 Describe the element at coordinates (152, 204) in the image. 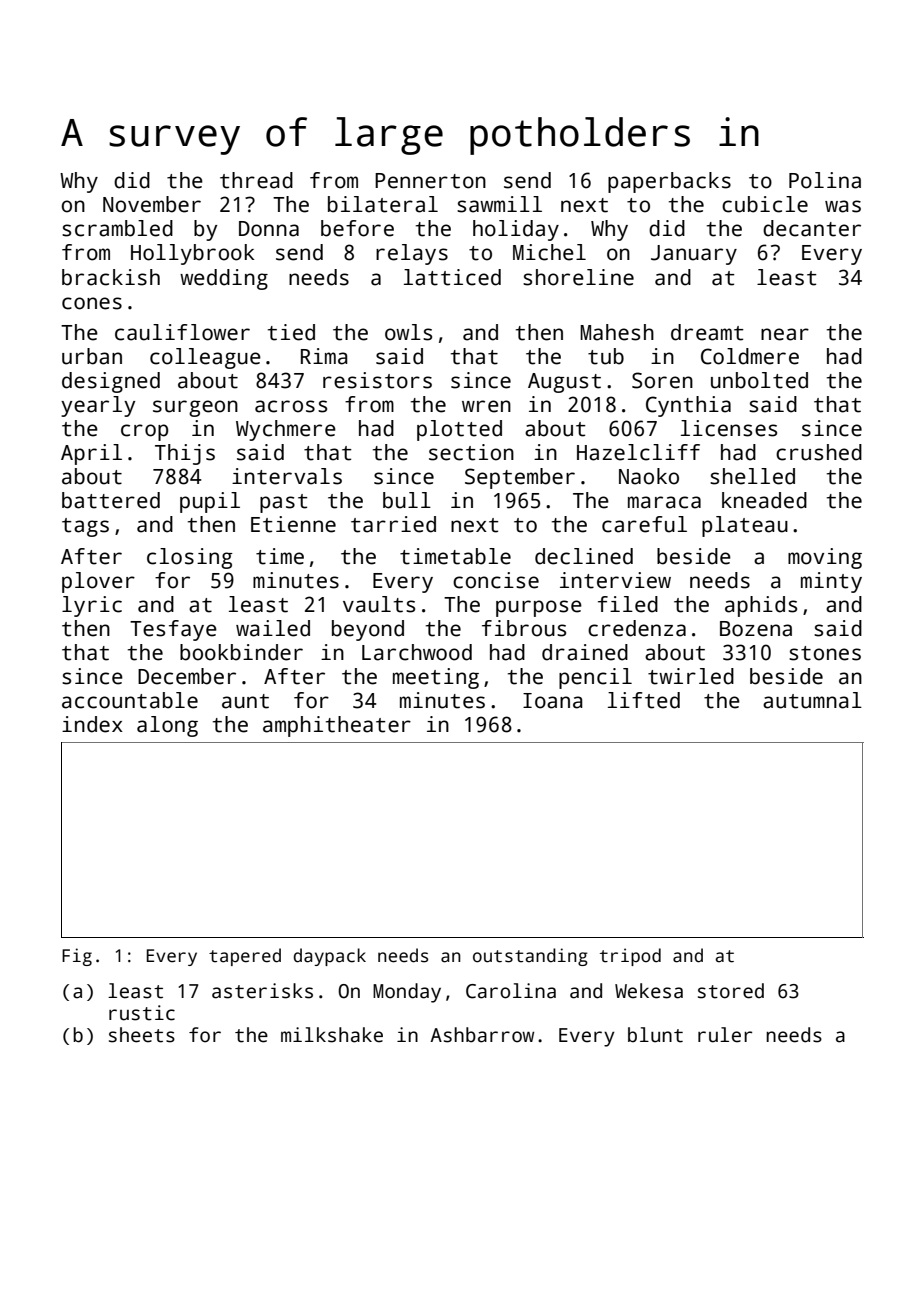

I see `November` at that location.
